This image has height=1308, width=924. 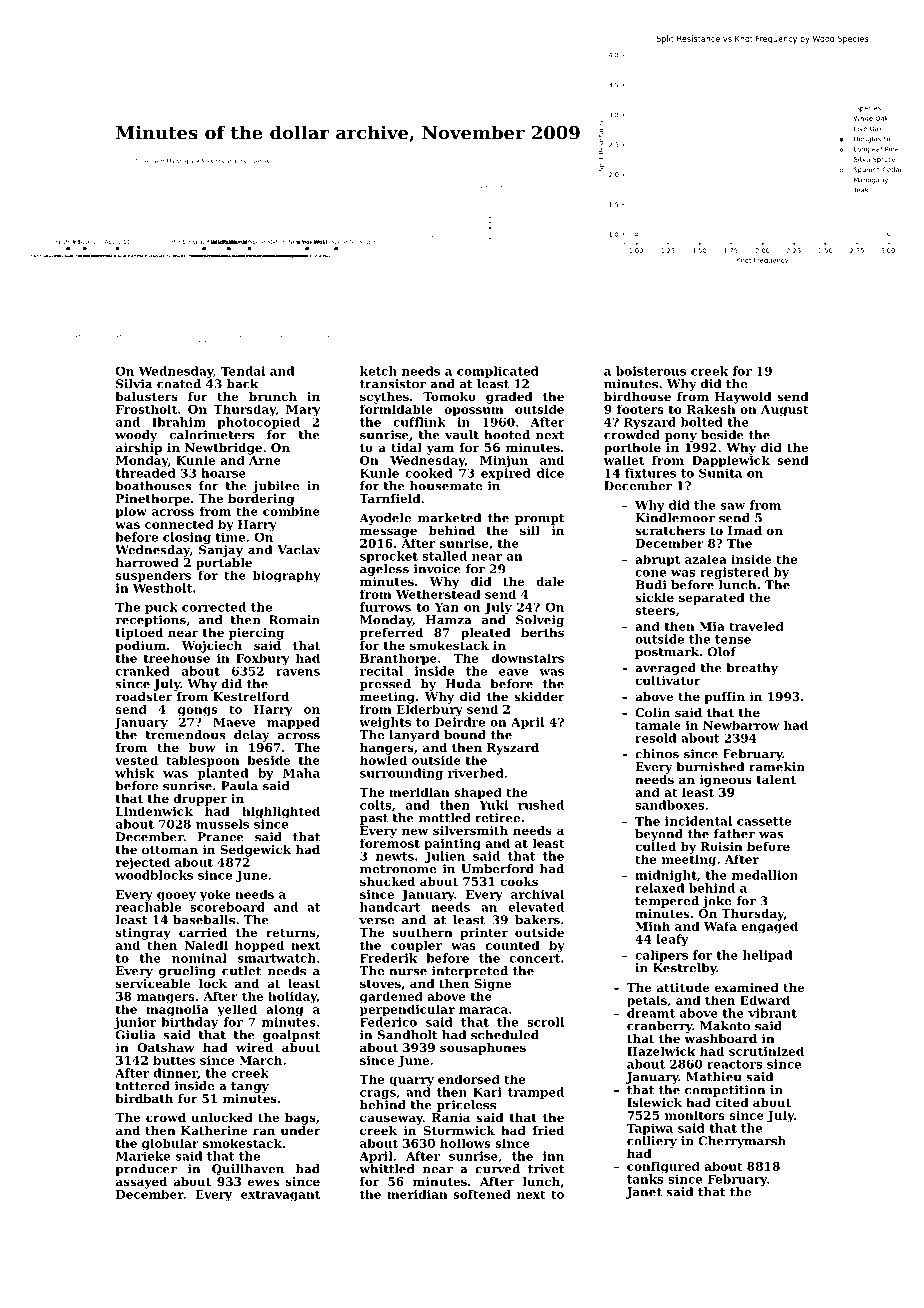 I want to click on Dapplewick, so click(x=731, y=461).
